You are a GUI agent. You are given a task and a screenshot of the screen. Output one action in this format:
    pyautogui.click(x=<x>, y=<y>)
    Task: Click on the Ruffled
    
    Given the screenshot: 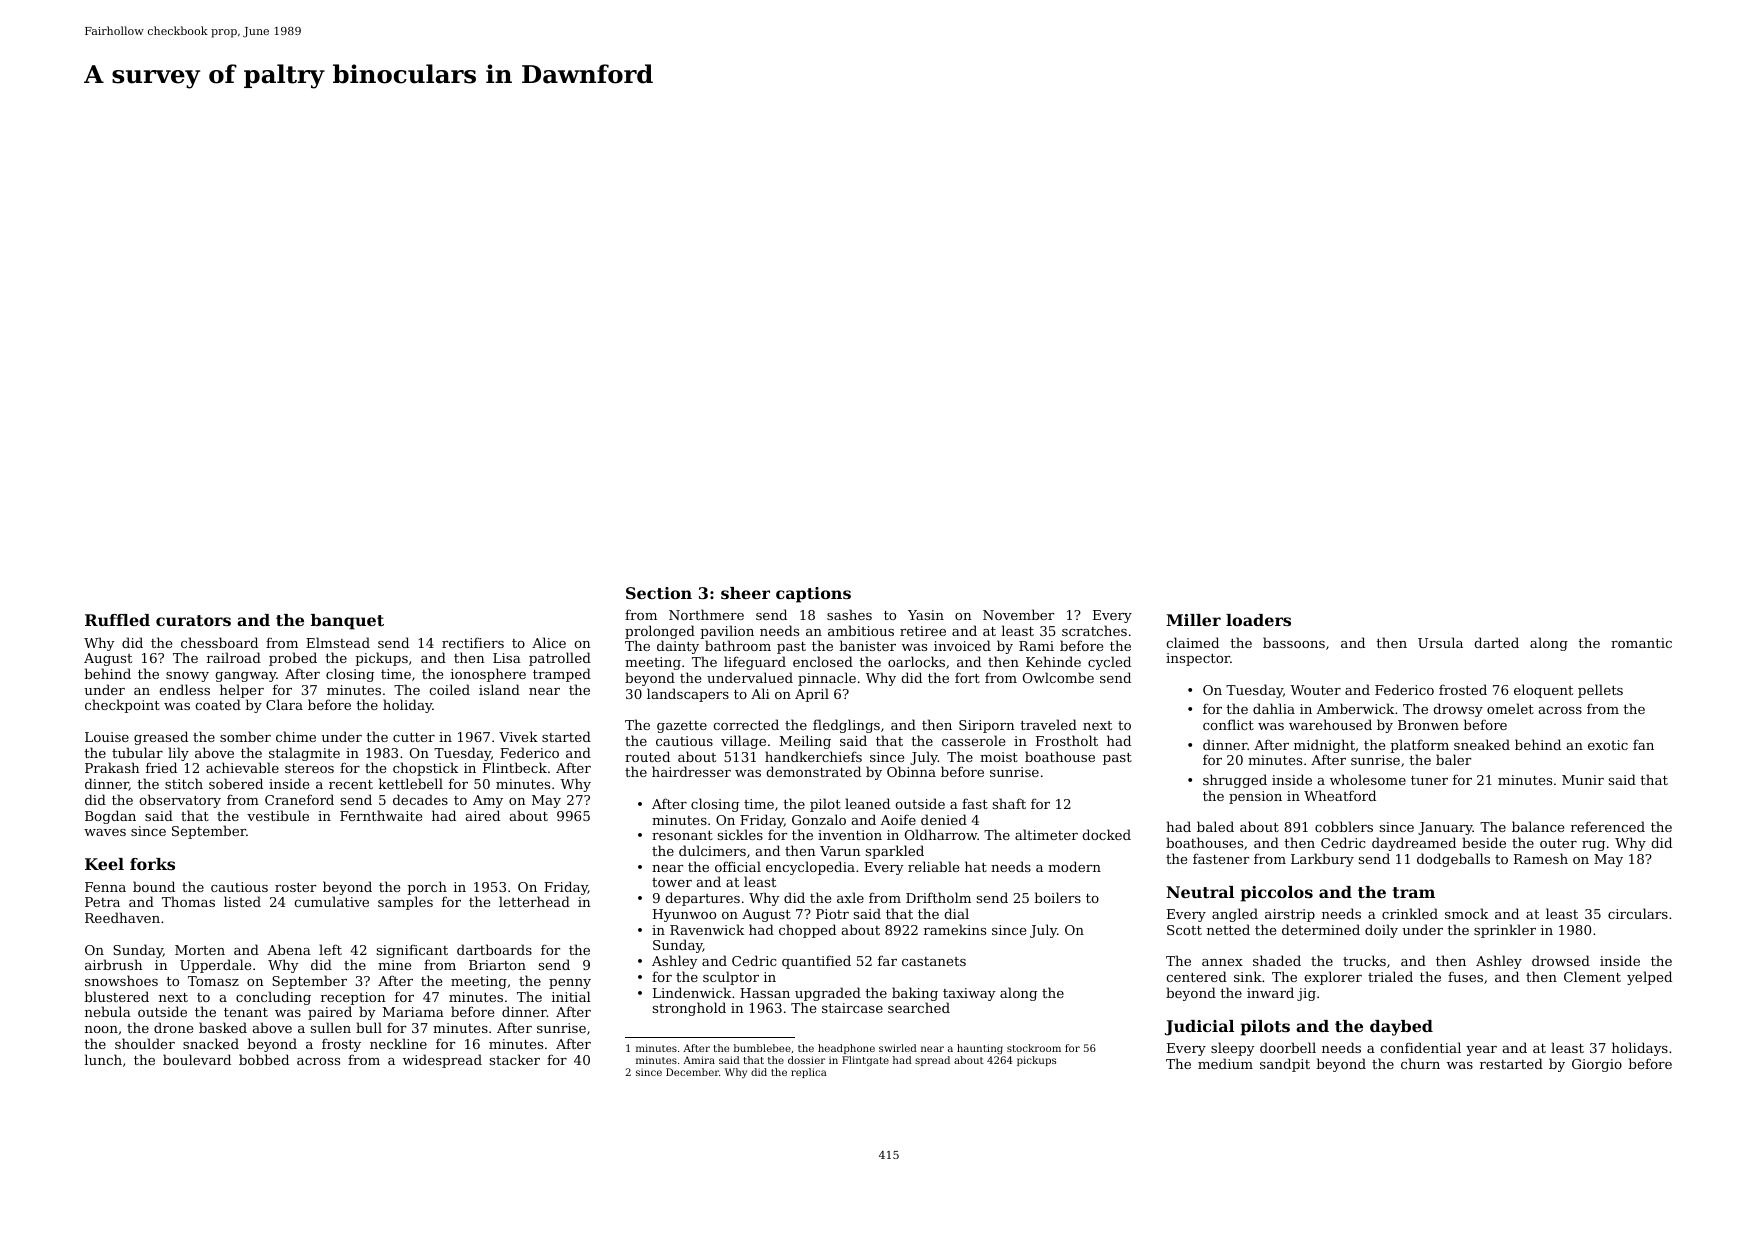 What is the action you would take?
    pyautogui.click(x=117, y=620)
